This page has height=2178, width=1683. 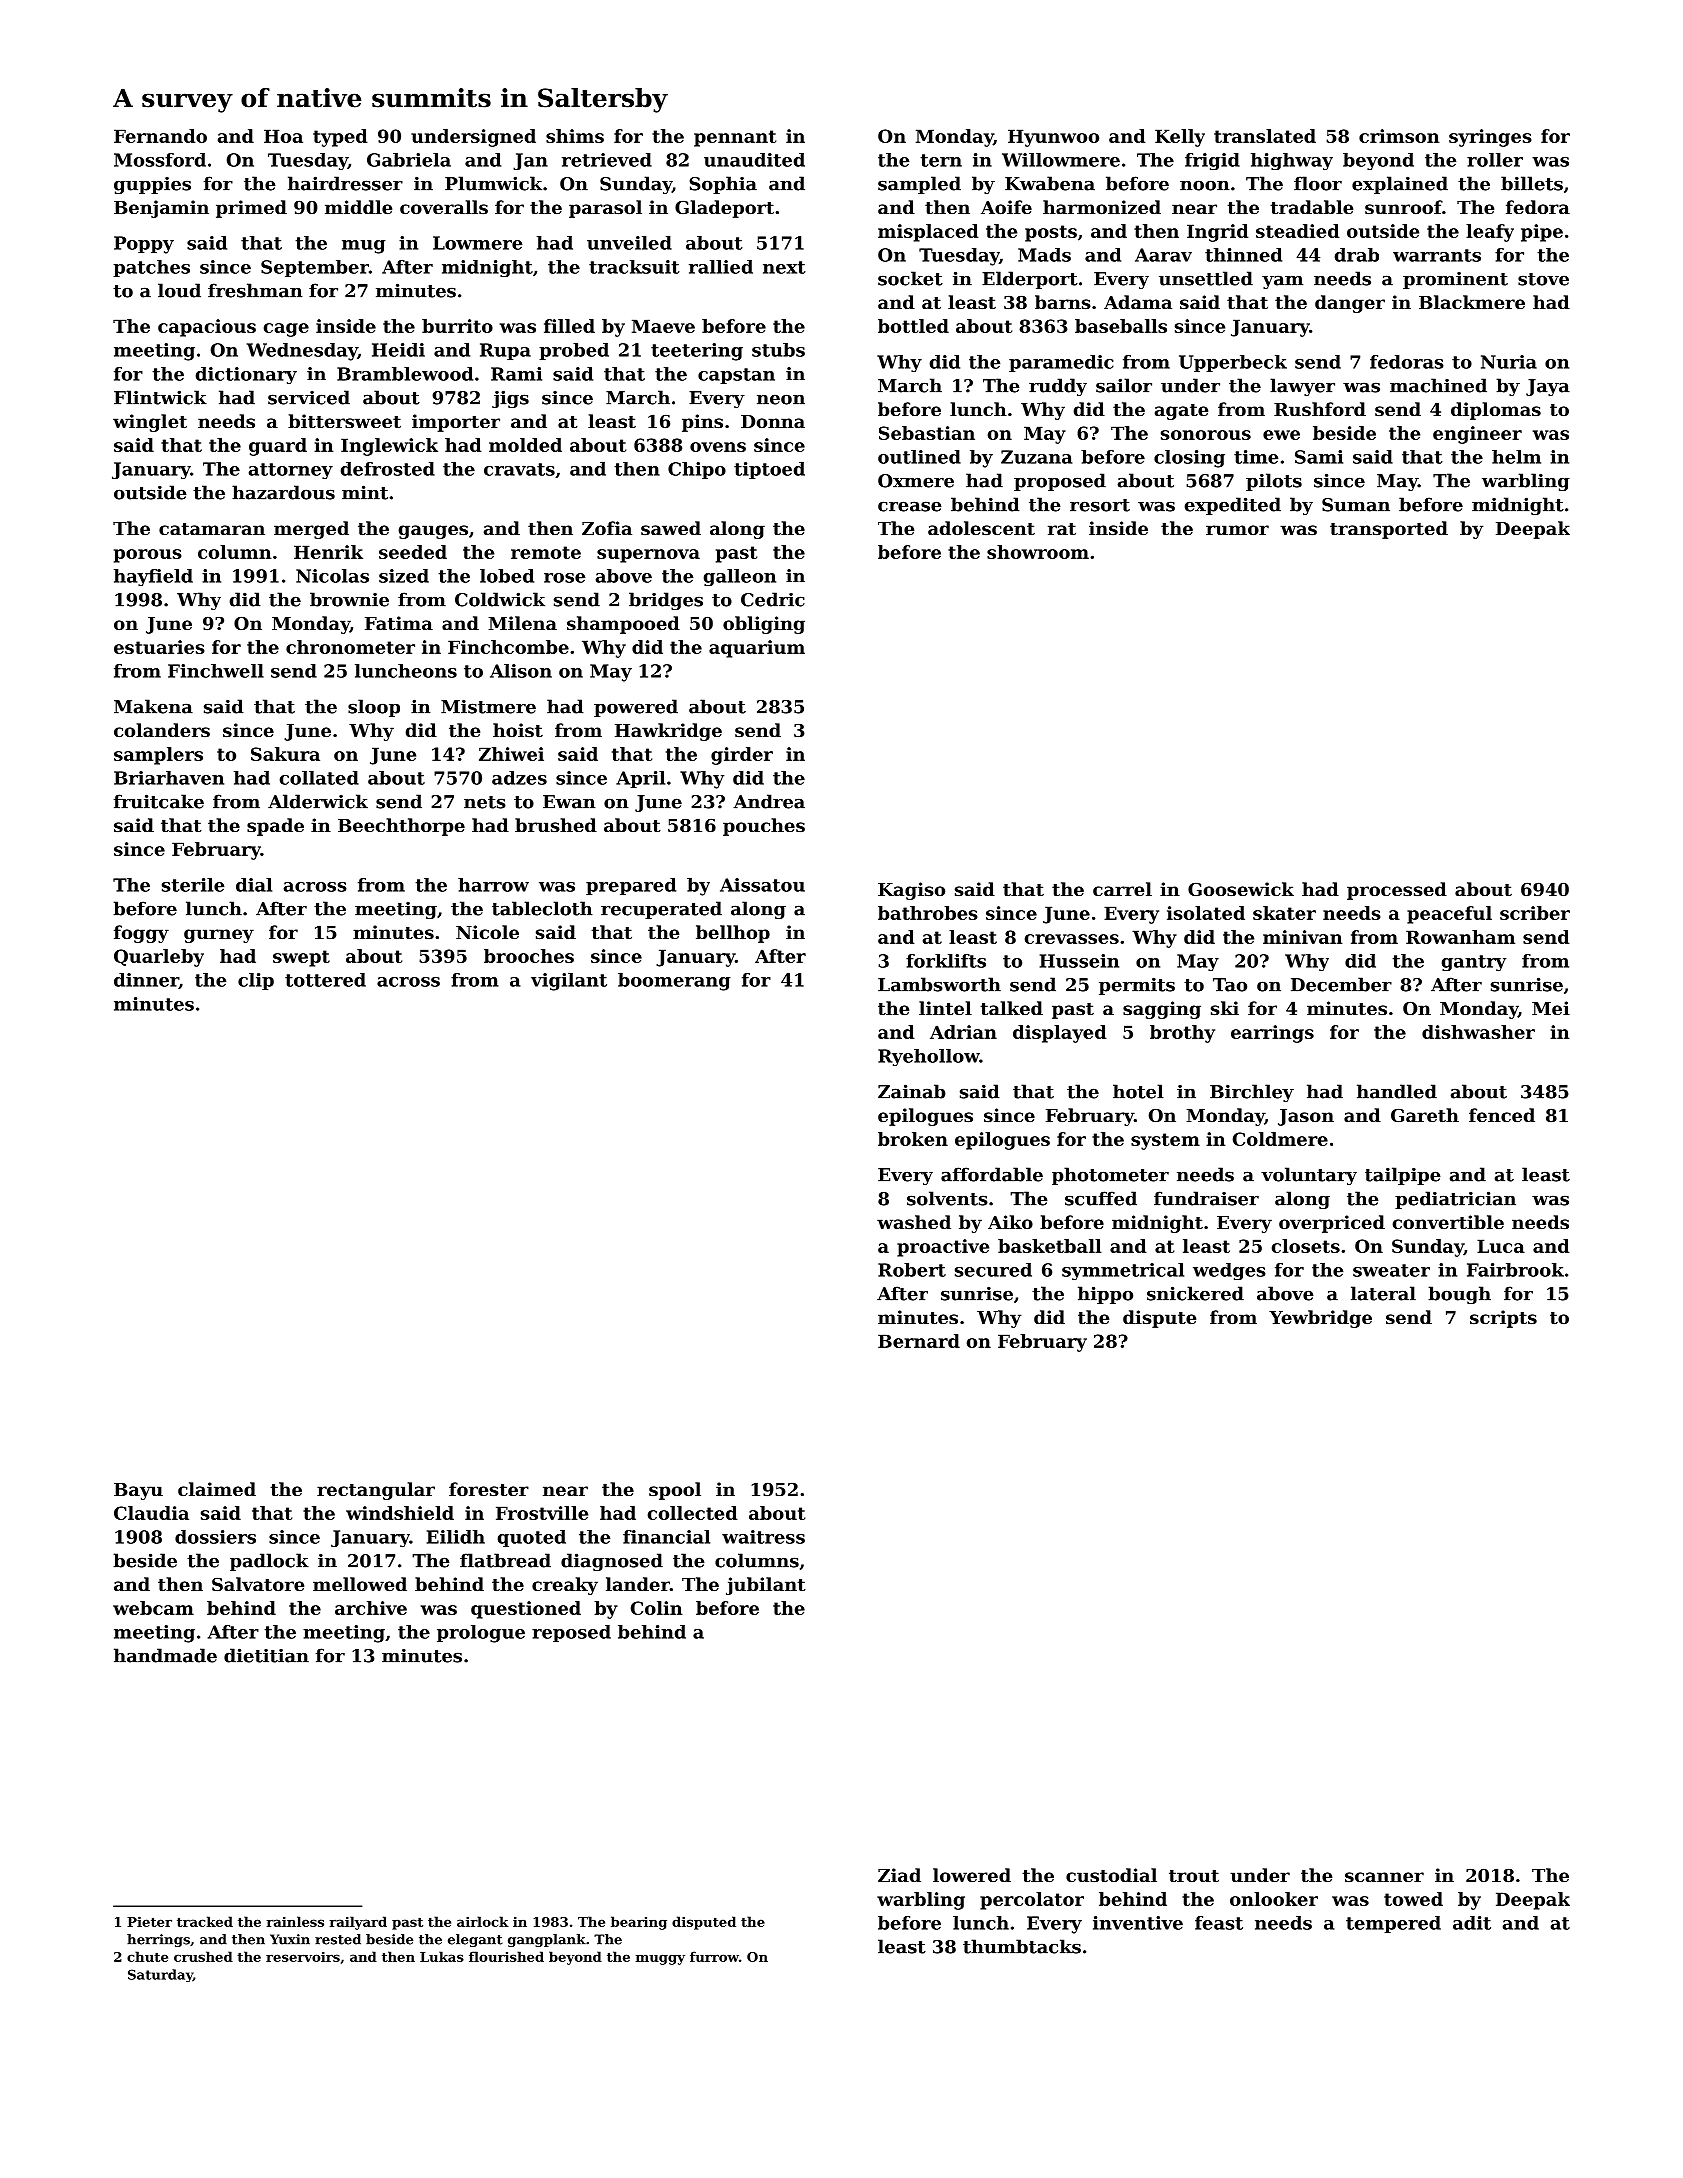 I want to click on waitress, so click(x=763, y=1537).
